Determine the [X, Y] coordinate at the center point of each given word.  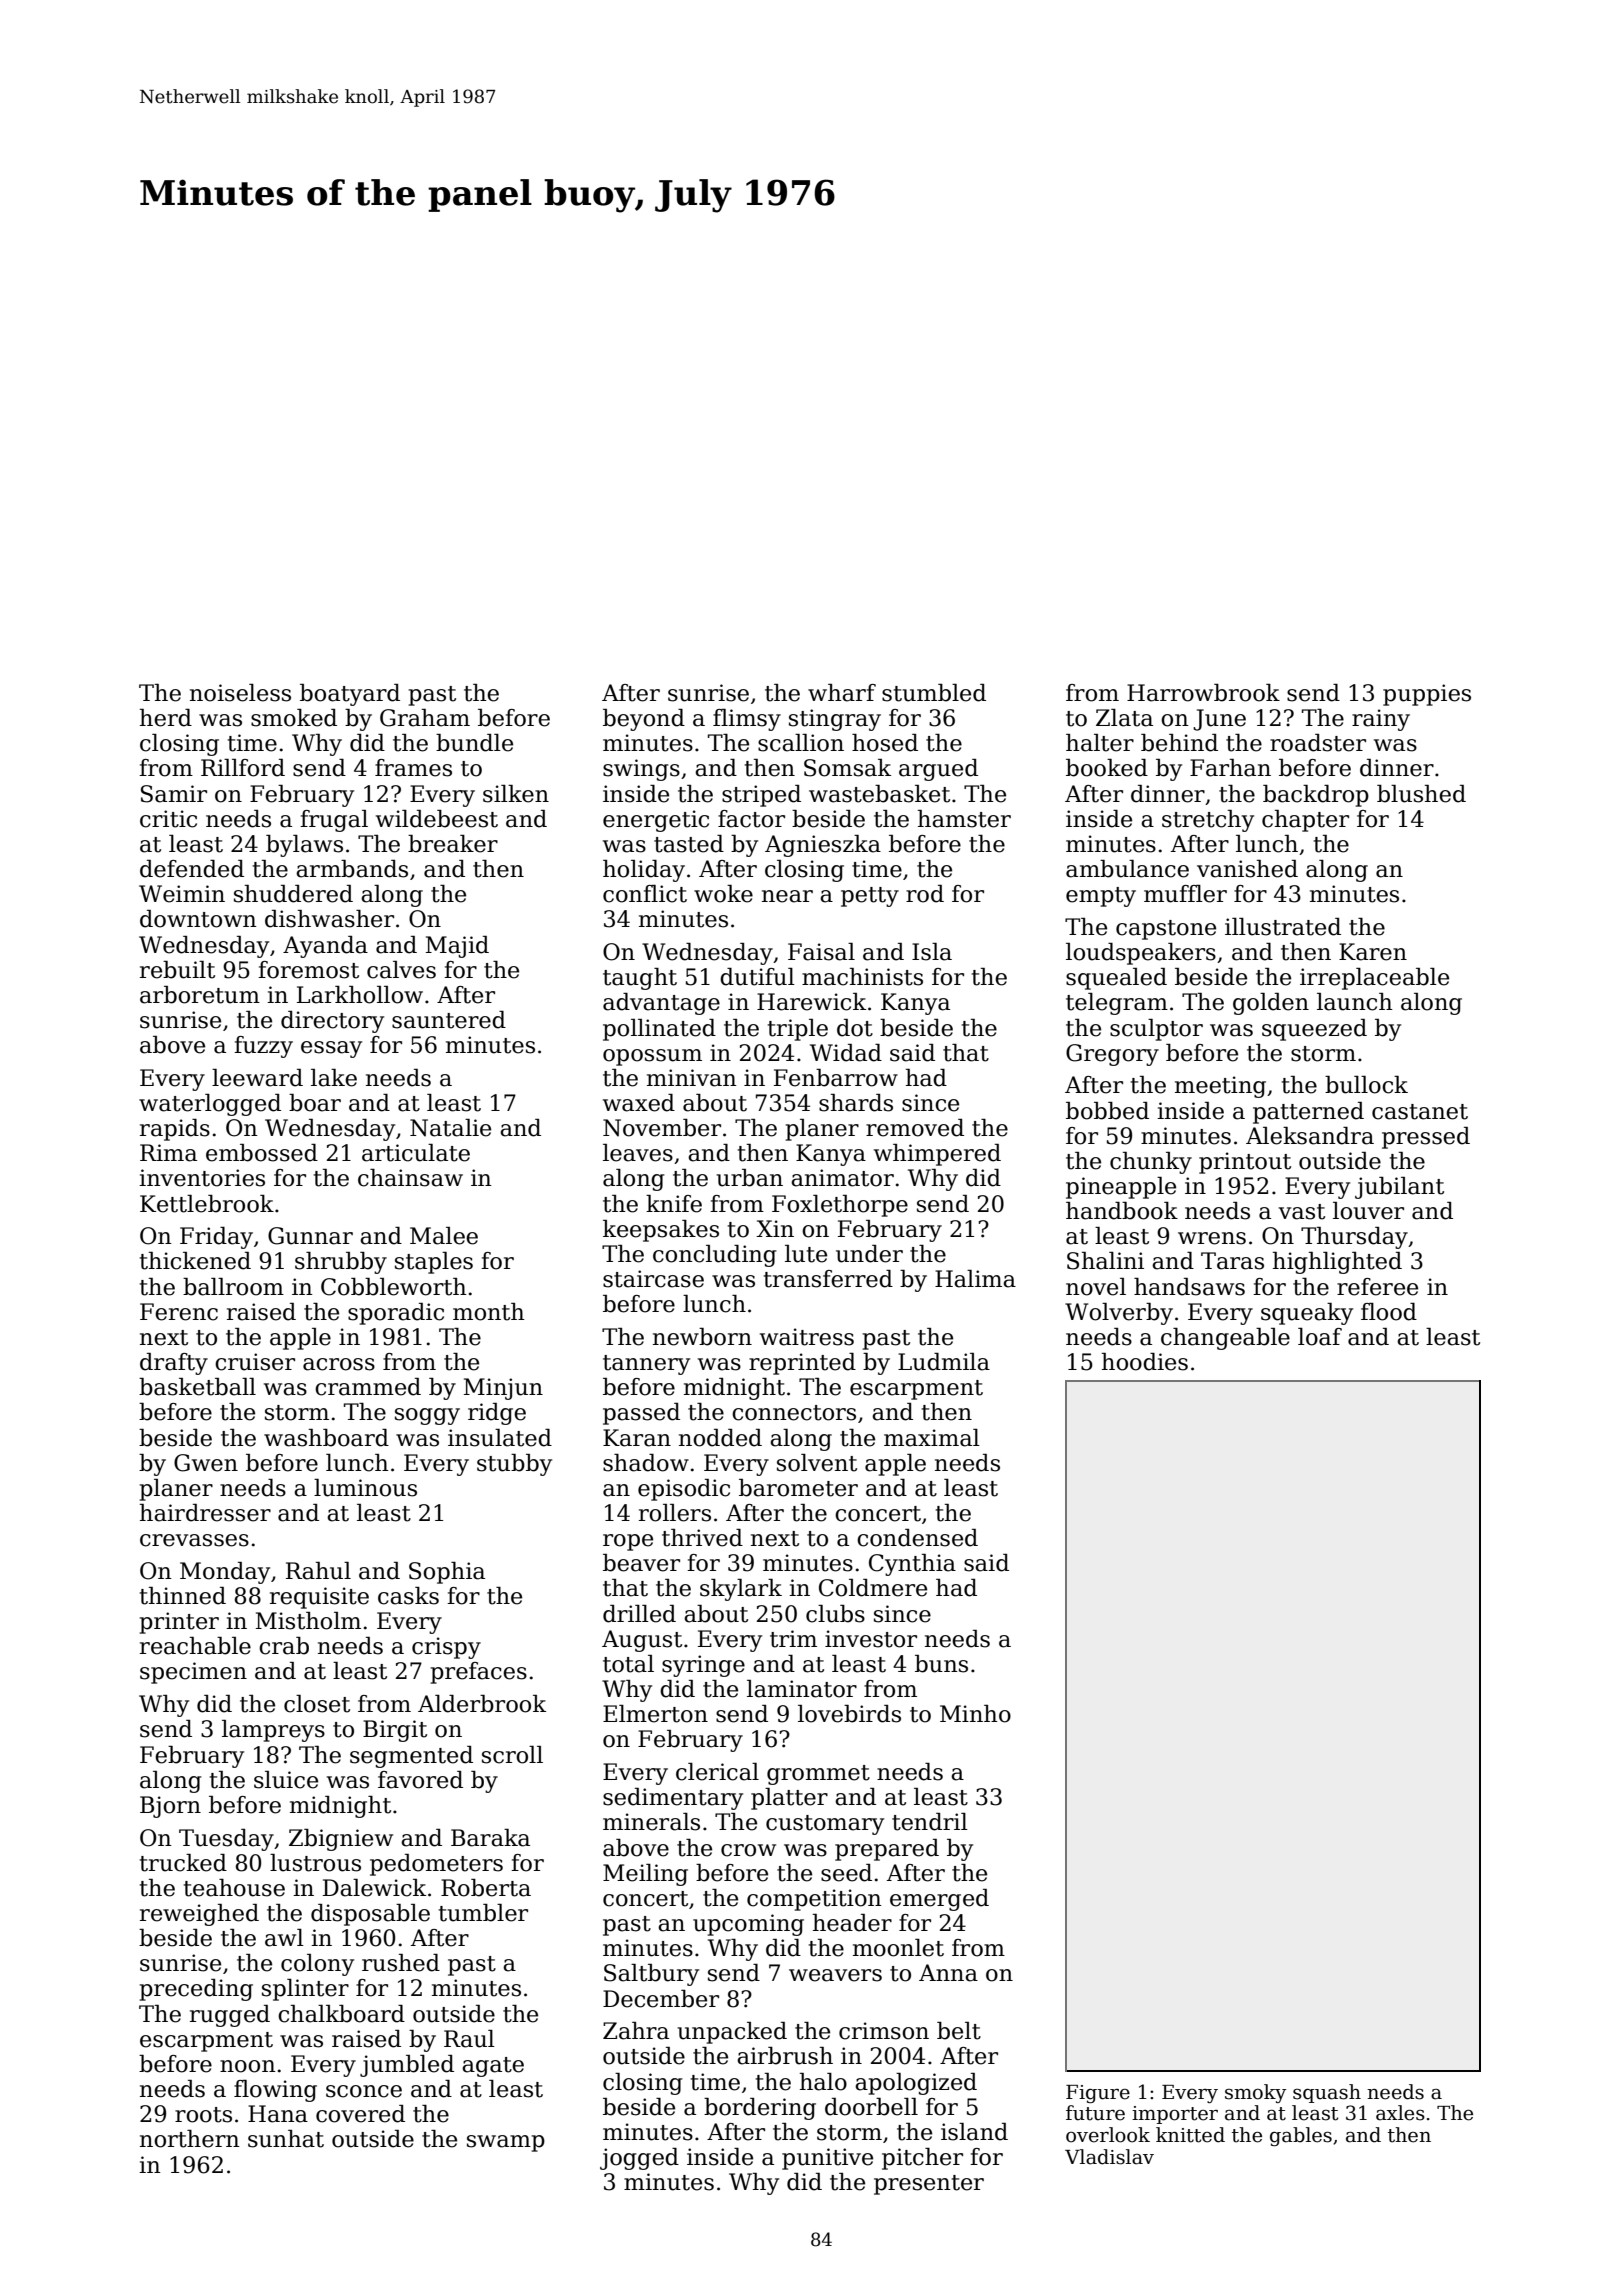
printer [179, 1623]
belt [959, 2031]
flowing [275, 2091]
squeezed [1314, 1030]
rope [628, 1542]
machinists [862, 977]
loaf [1320, 1337]
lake [334, 1078]
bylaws [304, 846]
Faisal [821, 952]
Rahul [318, 1571]
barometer [798, 1488]
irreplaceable [1374, 979]
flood [1389, 1312]
